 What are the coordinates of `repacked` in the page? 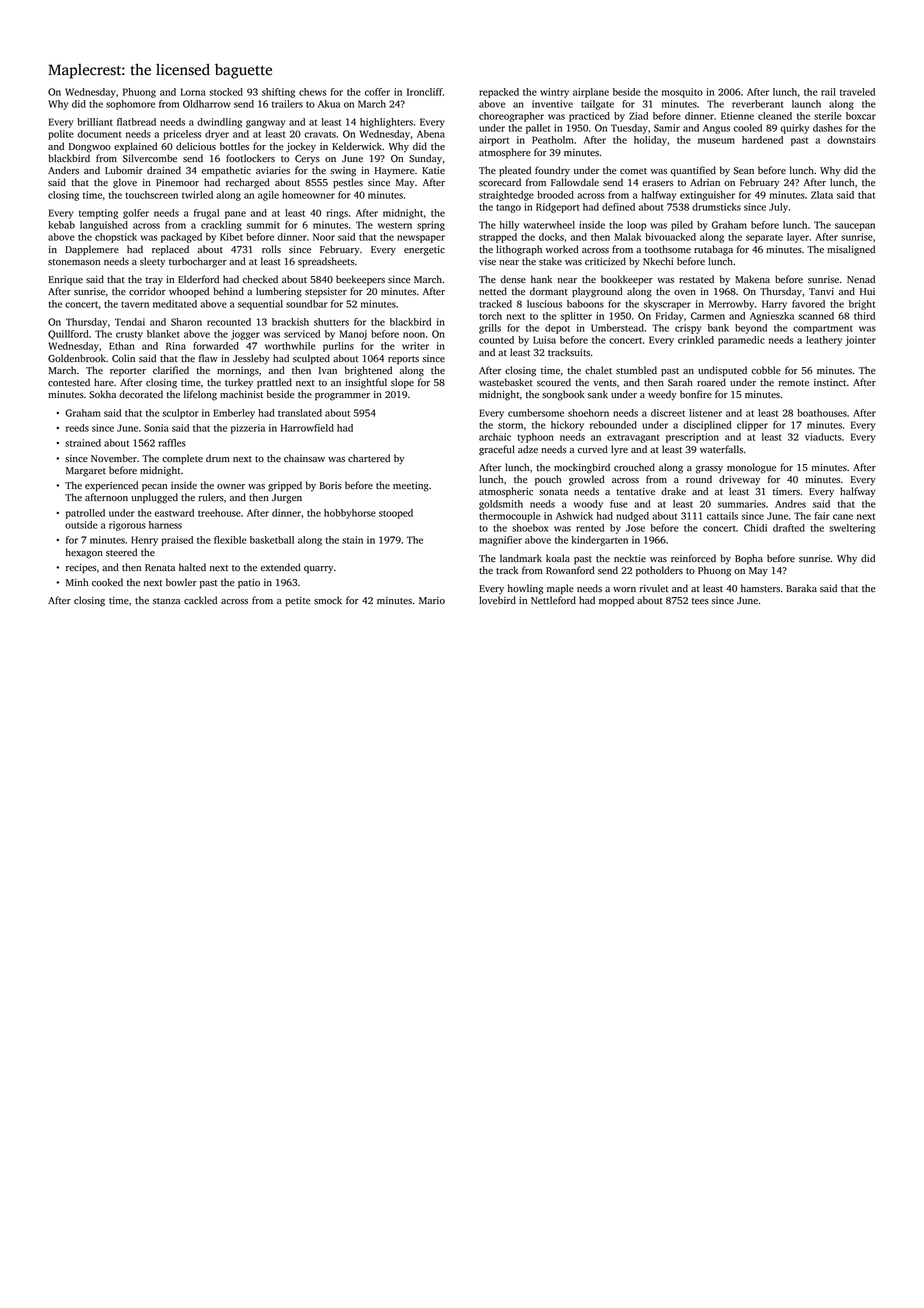 It's located at (499, 93).
